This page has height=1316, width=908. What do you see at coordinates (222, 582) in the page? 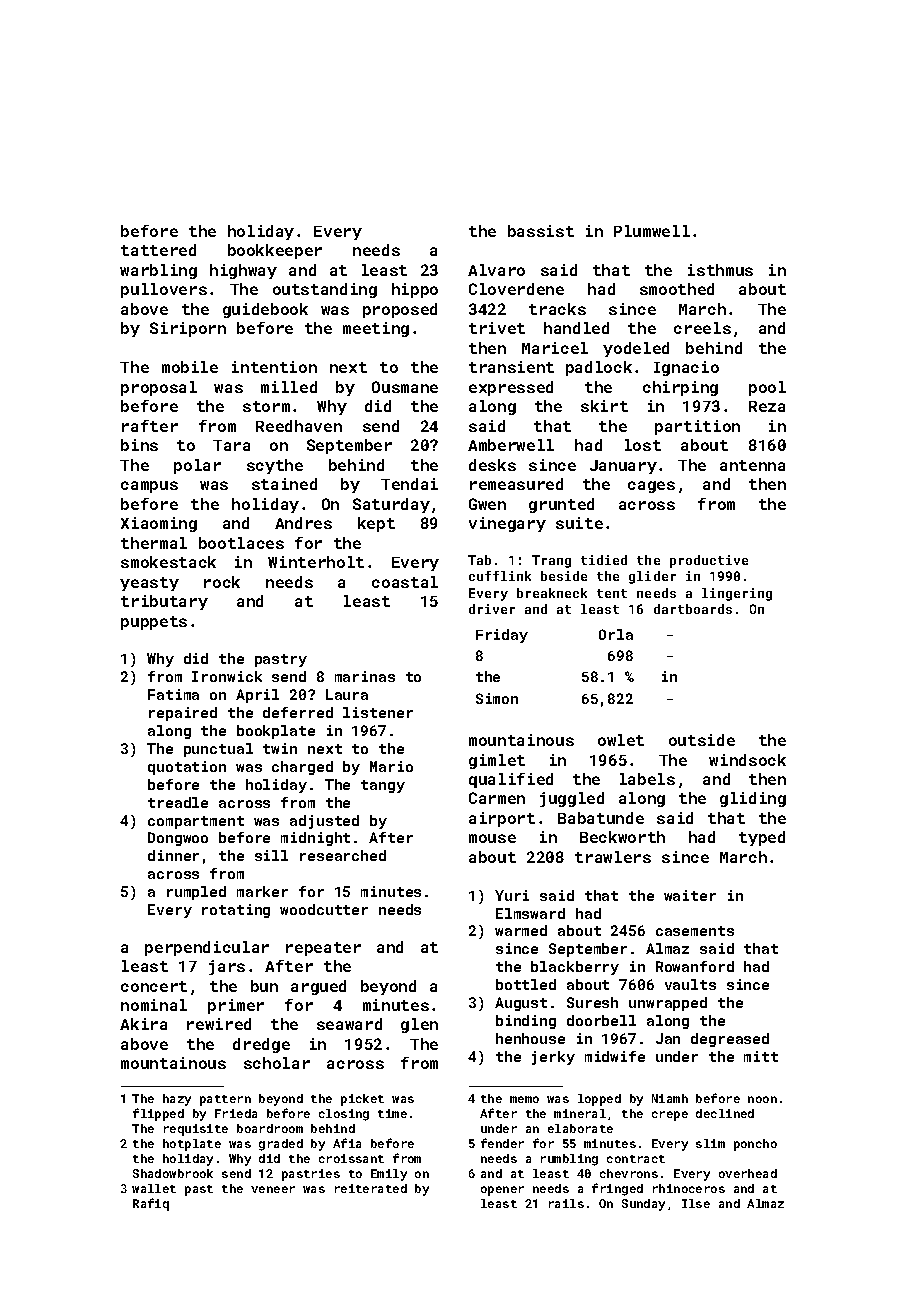
I see `rock` at bounding box center [222, 582].
